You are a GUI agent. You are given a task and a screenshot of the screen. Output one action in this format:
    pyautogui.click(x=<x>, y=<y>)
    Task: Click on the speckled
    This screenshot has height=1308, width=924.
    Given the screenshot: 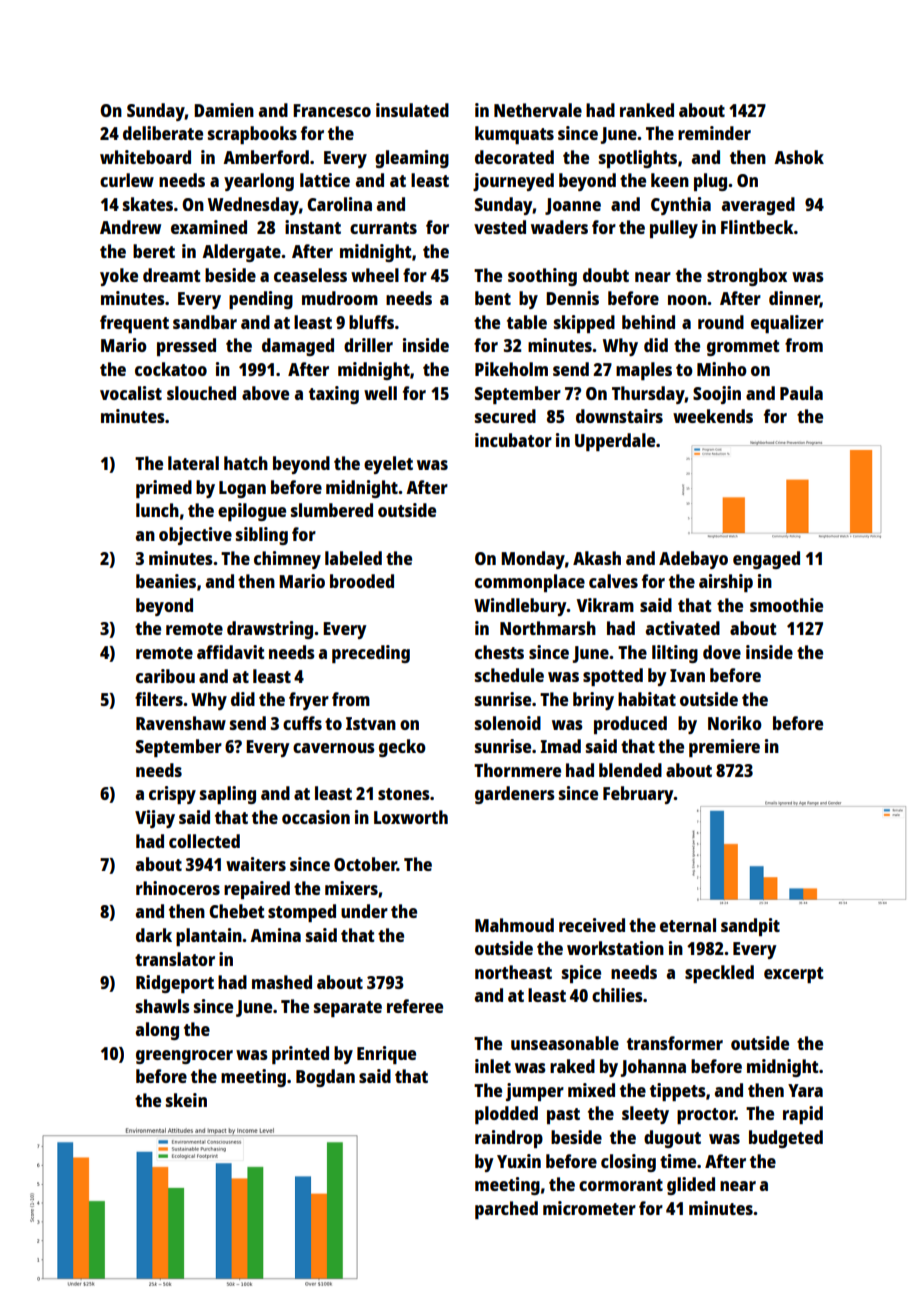 What is the action you would take?
    pyautogui.click(x=719, y=974)
